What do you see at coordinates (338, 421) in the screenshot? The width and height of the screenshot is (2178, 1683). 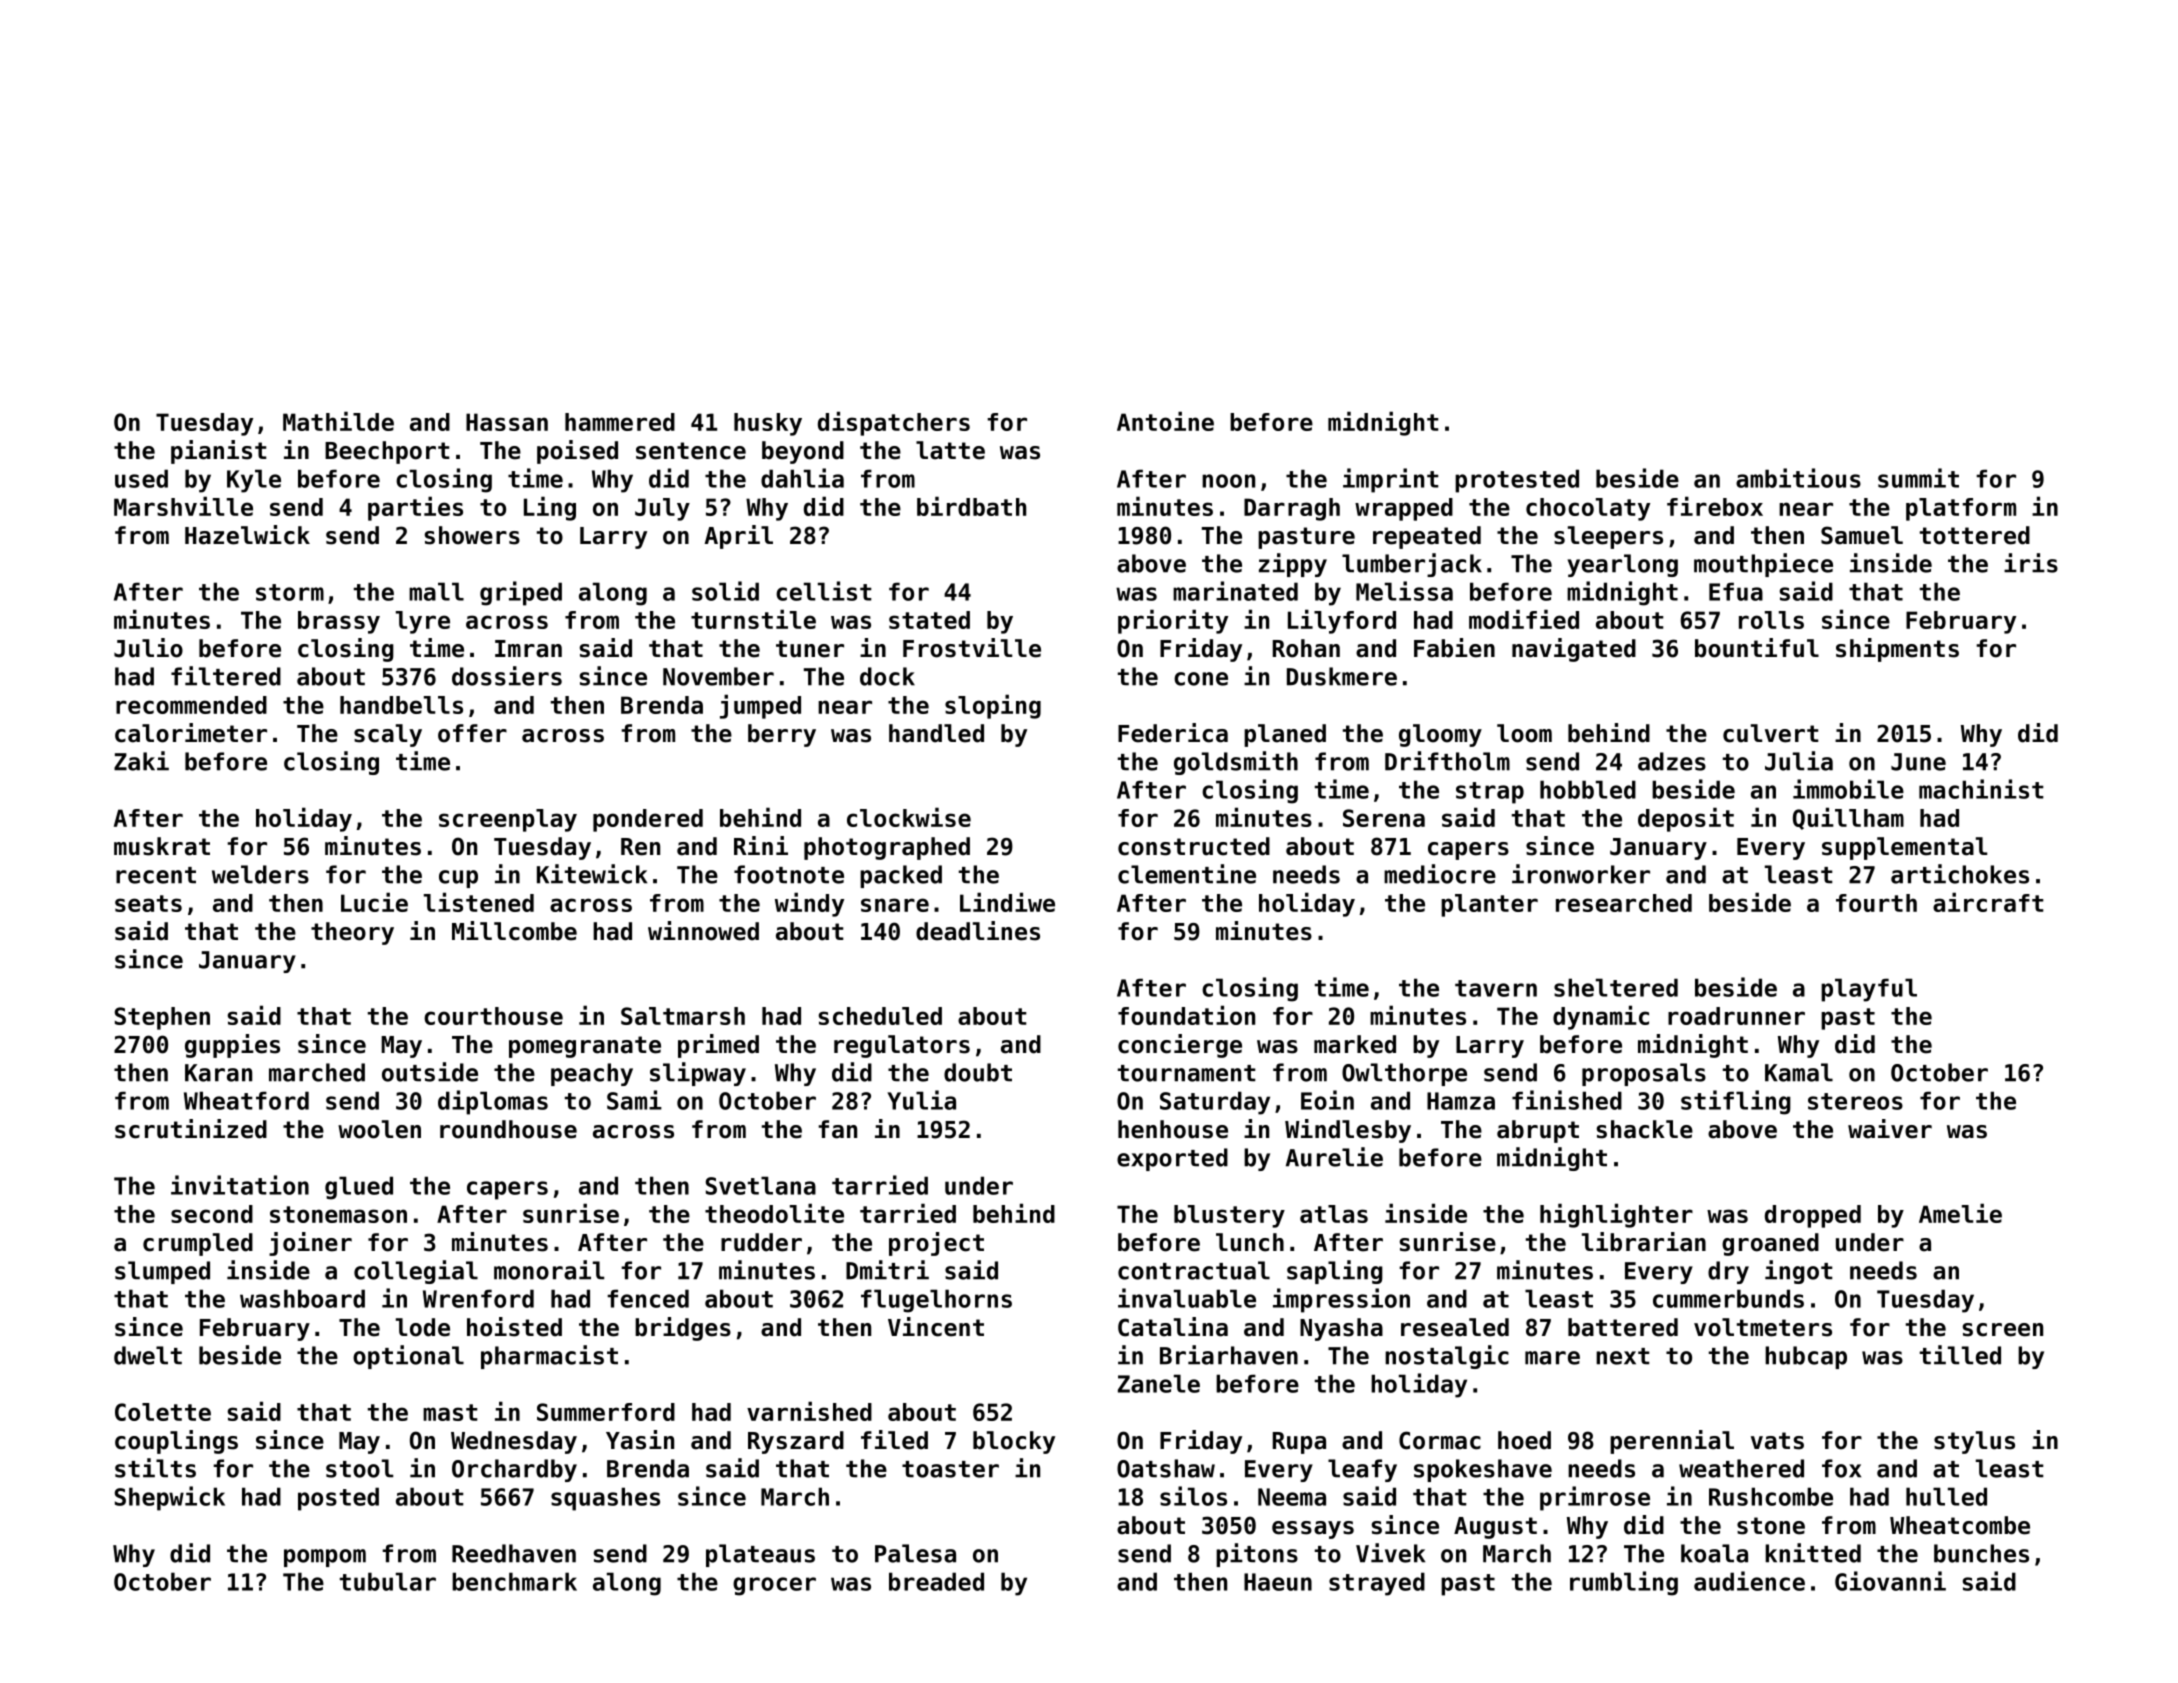 I see `Mathilde` at bounding box center [338, 421].
